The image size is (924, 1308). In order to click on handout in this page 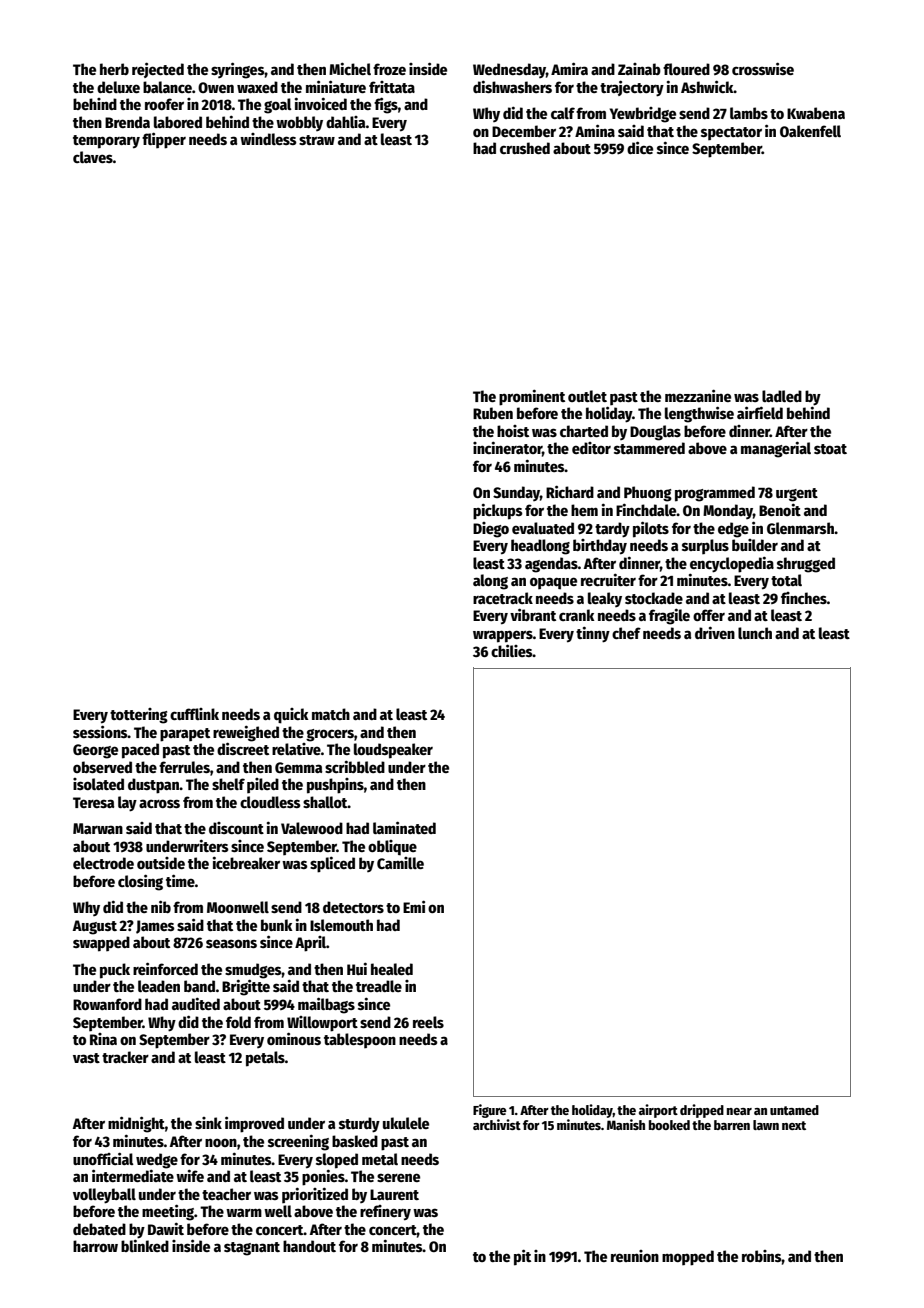, I will do `click(309, 1246)`.
